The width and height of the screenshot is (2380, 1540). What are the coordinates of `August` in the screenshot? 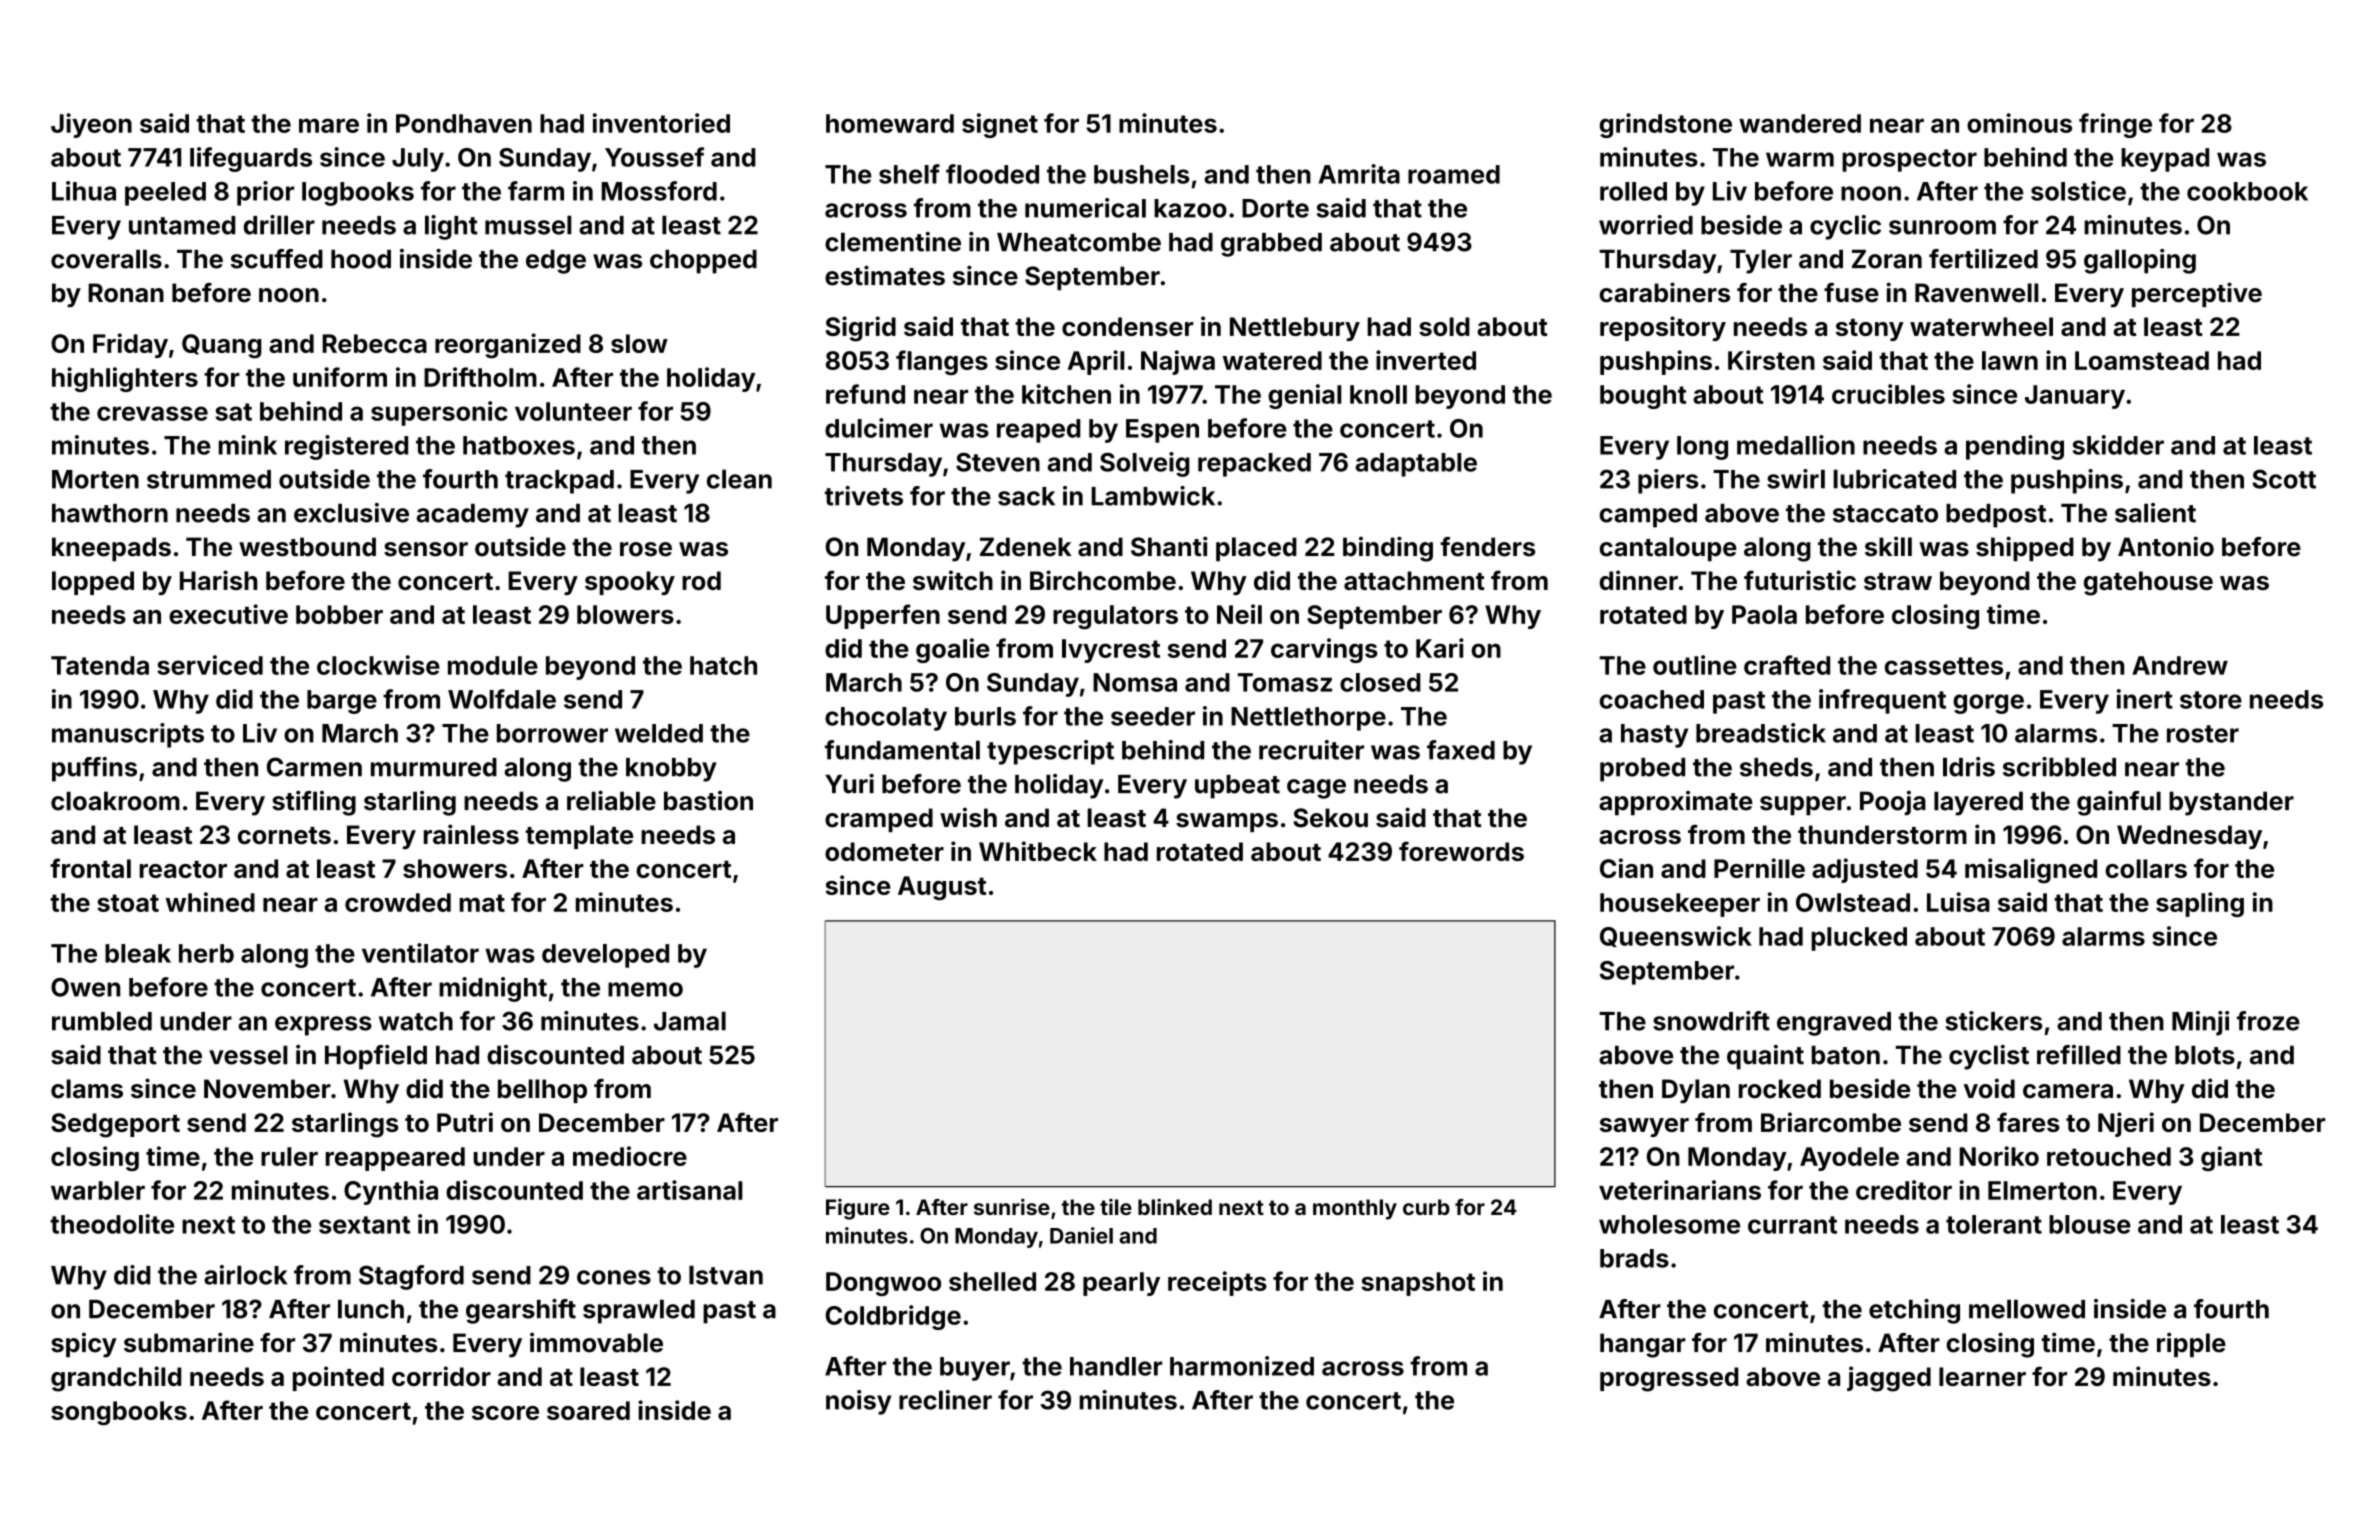 It's located at (942, 888).
